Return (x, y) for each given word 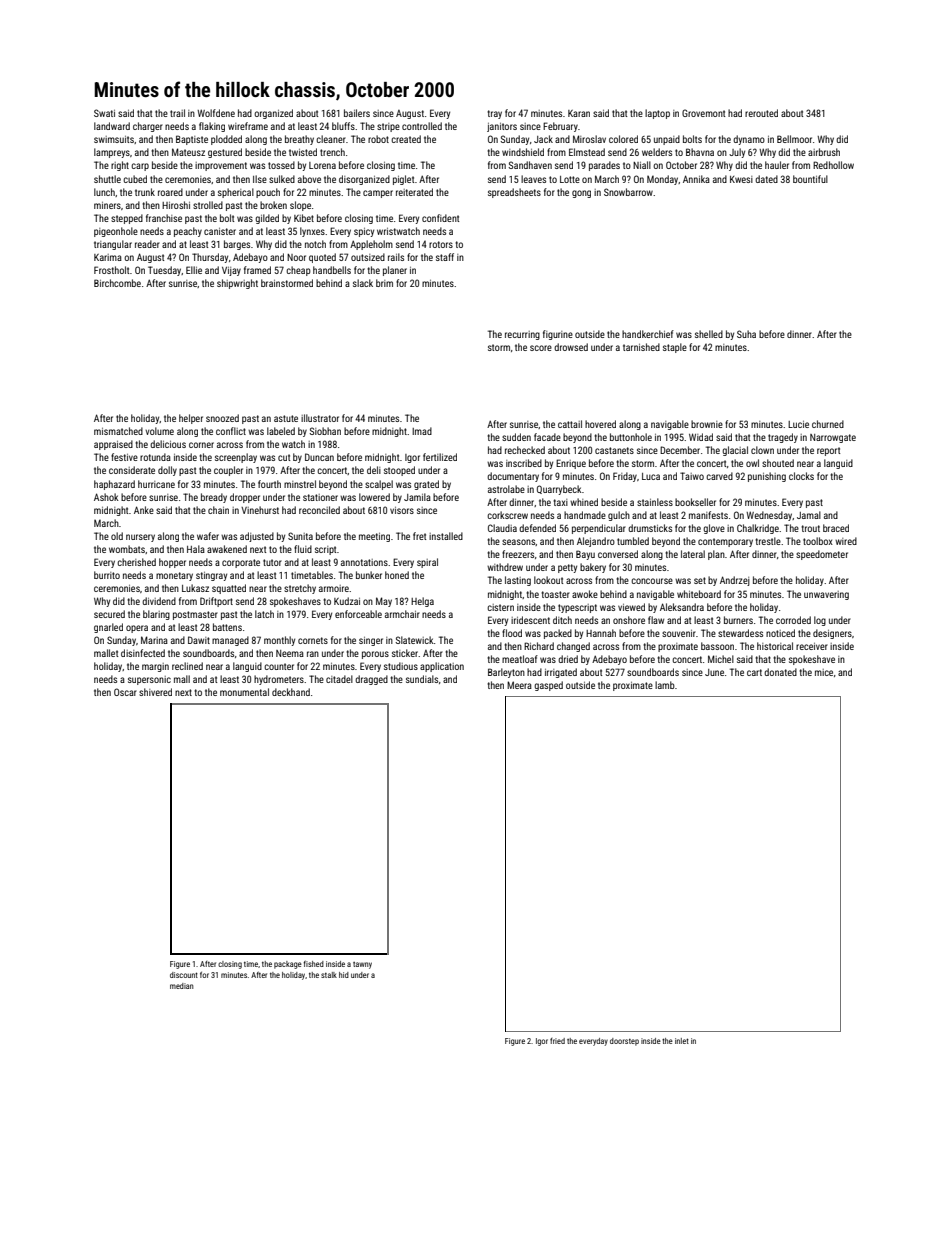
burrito (107, 575)
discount (184, 975)
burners (738, 620)
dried (568, 659)
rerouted (761, 113)
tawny (362, 965)
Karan (579, 113)
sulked (282, 179)
